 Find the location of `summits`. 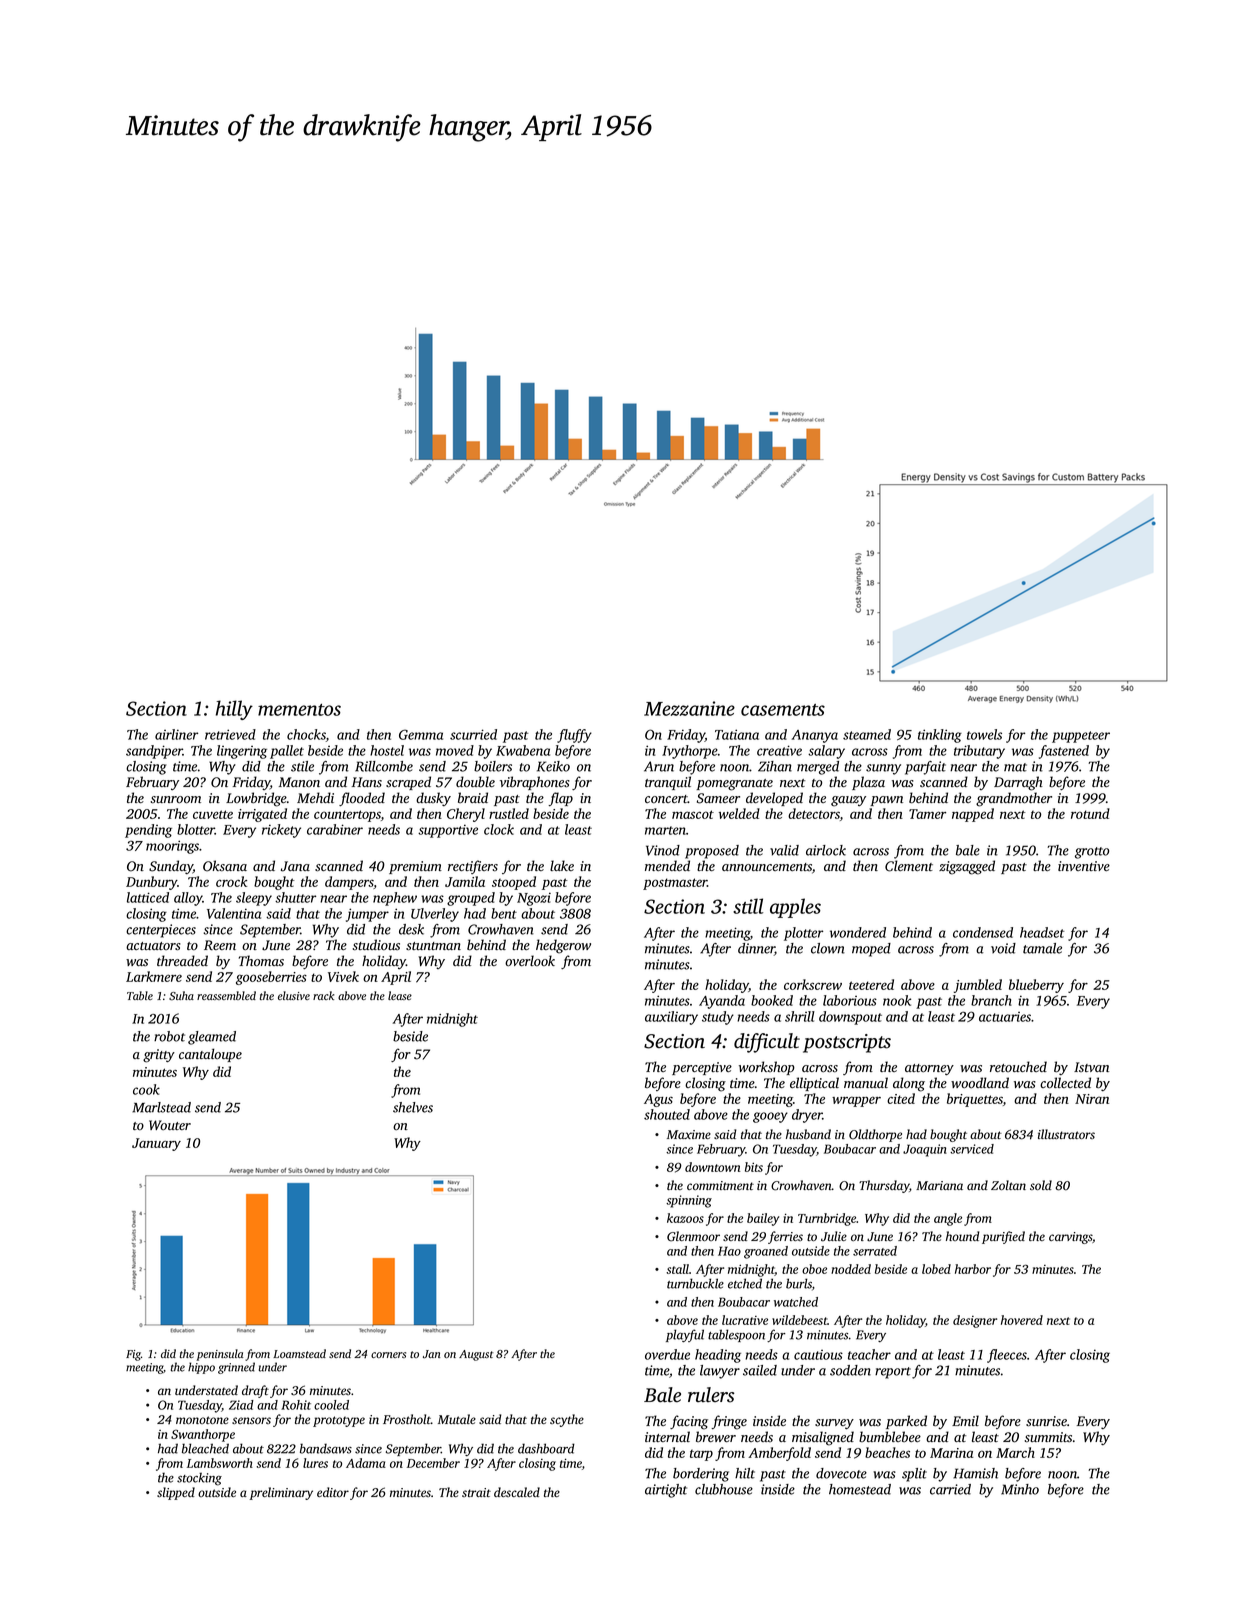

summits is located at coordinates (1048, 1437).
